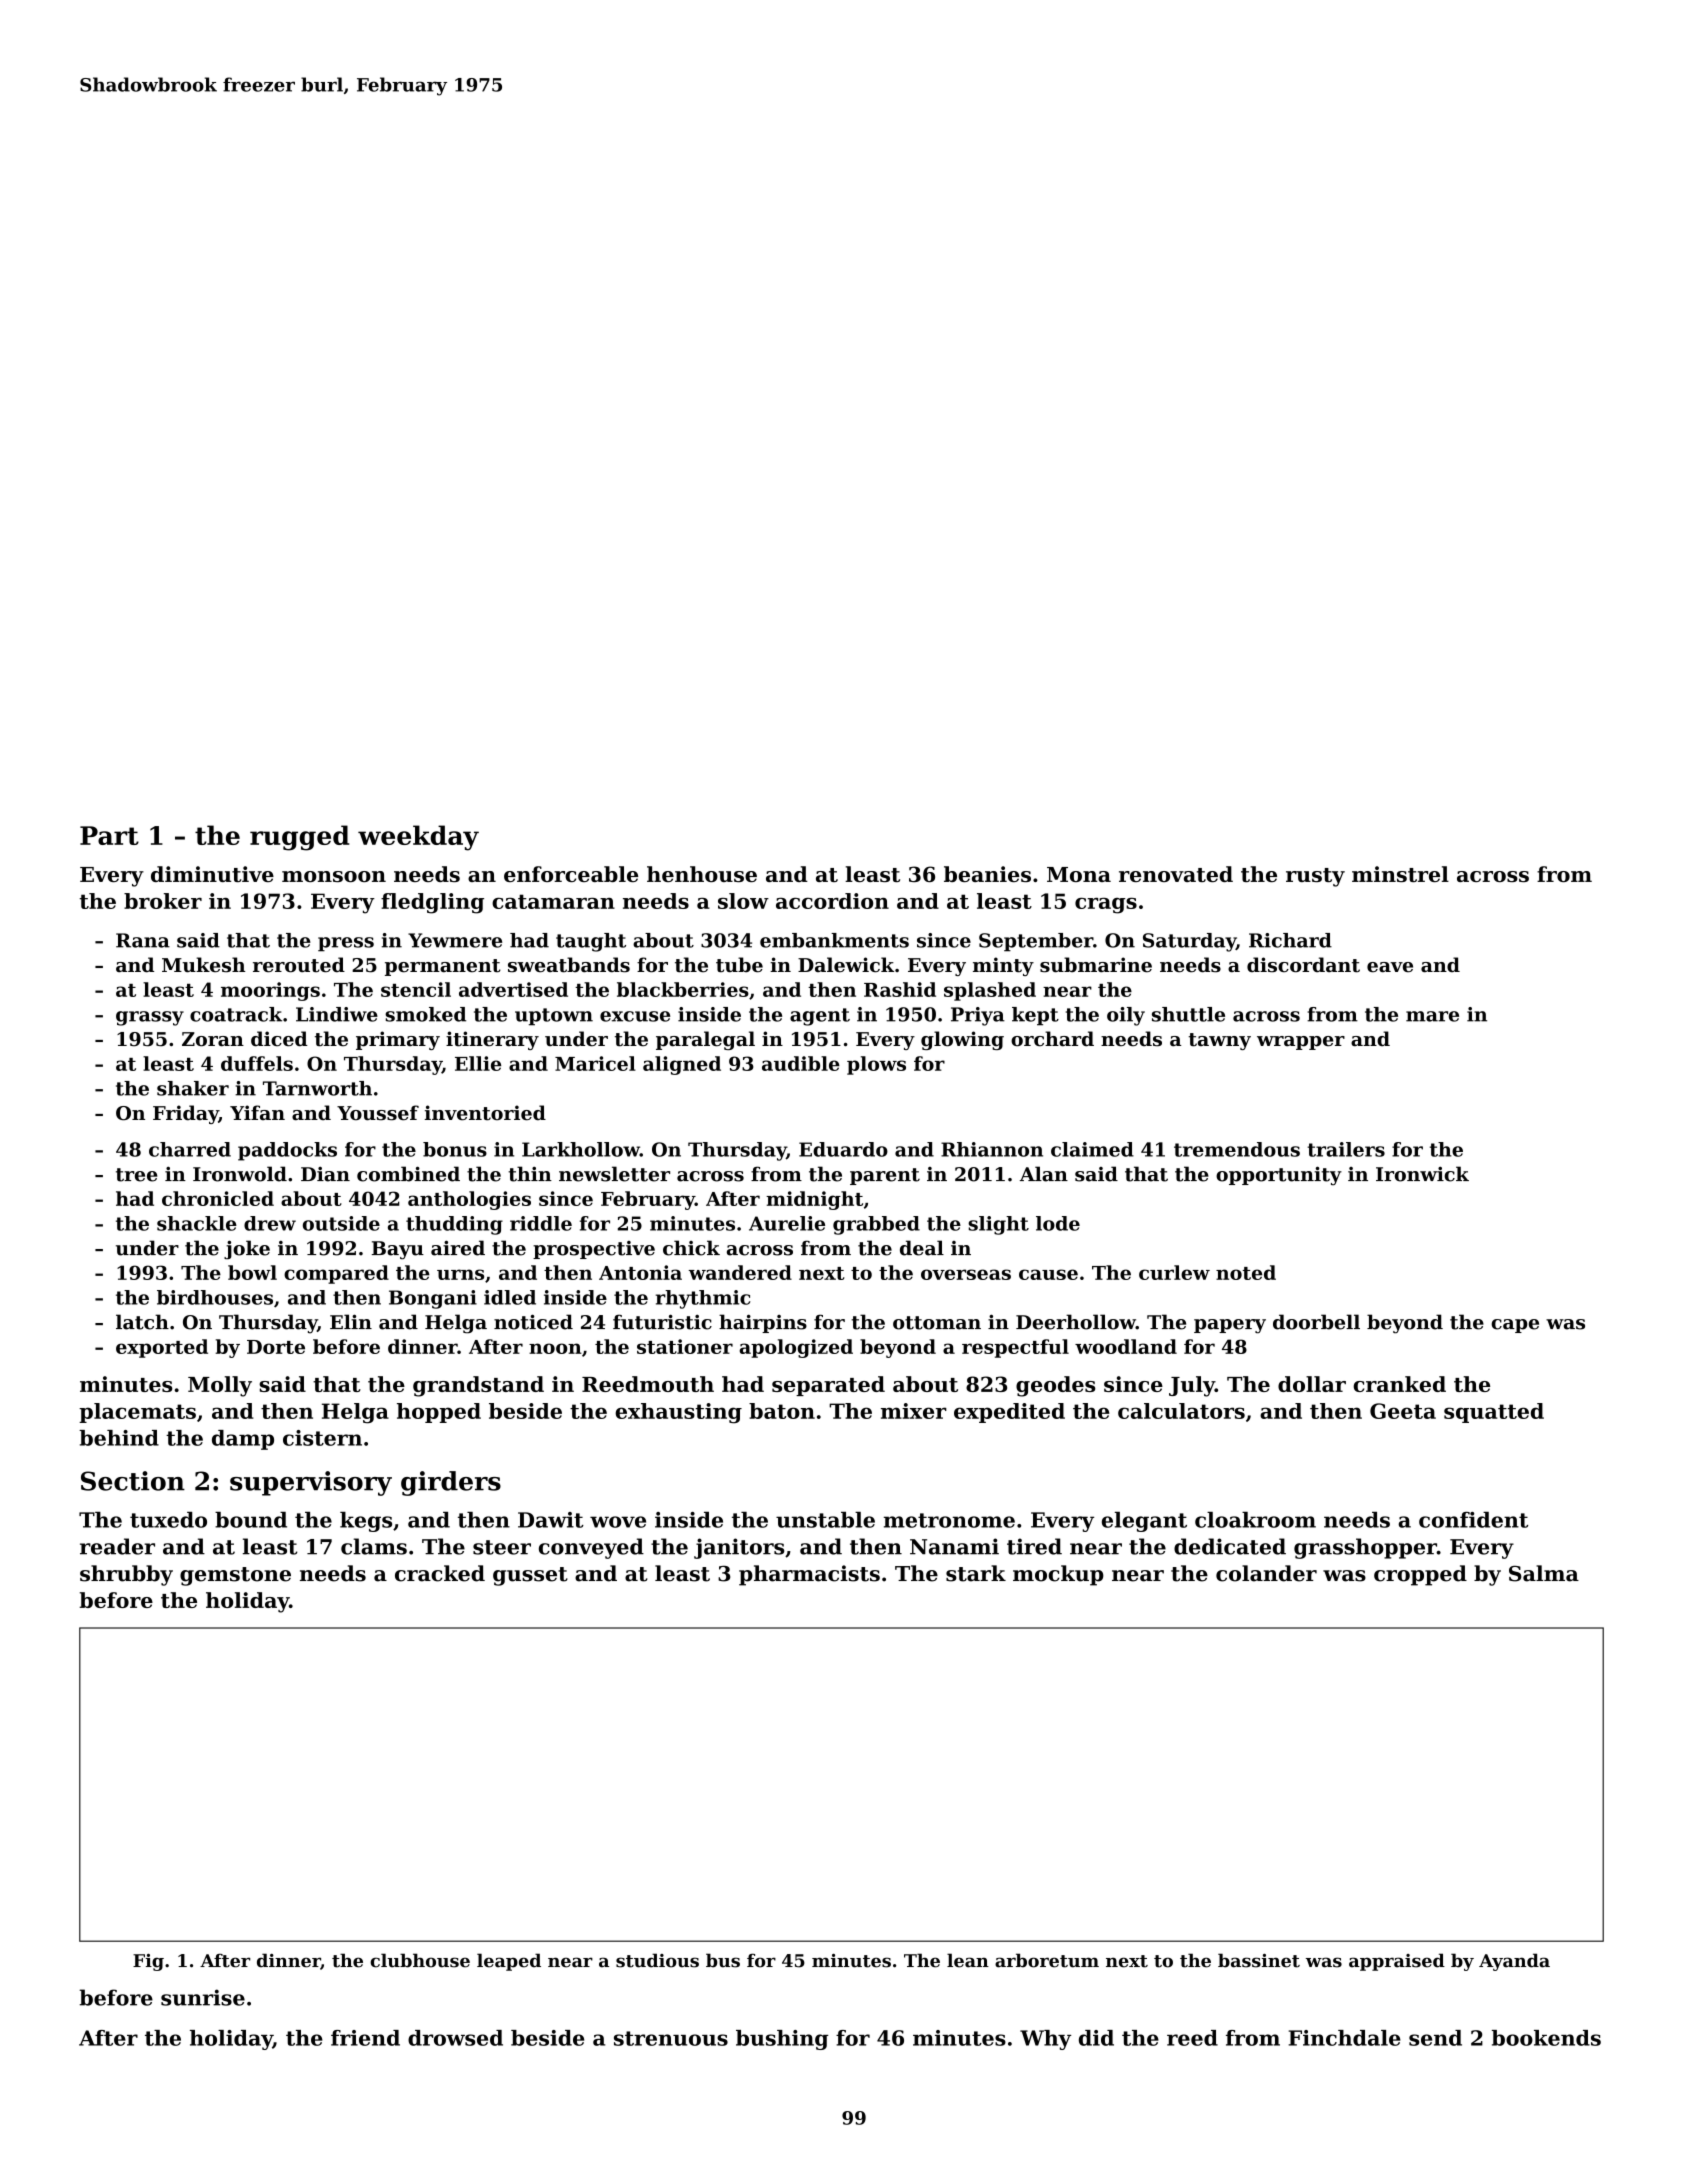 This screenshot has height=2178, width=1683. Describe the element at coordinates (1045, 2040) in the screenshot. I see `Why` at that location.
